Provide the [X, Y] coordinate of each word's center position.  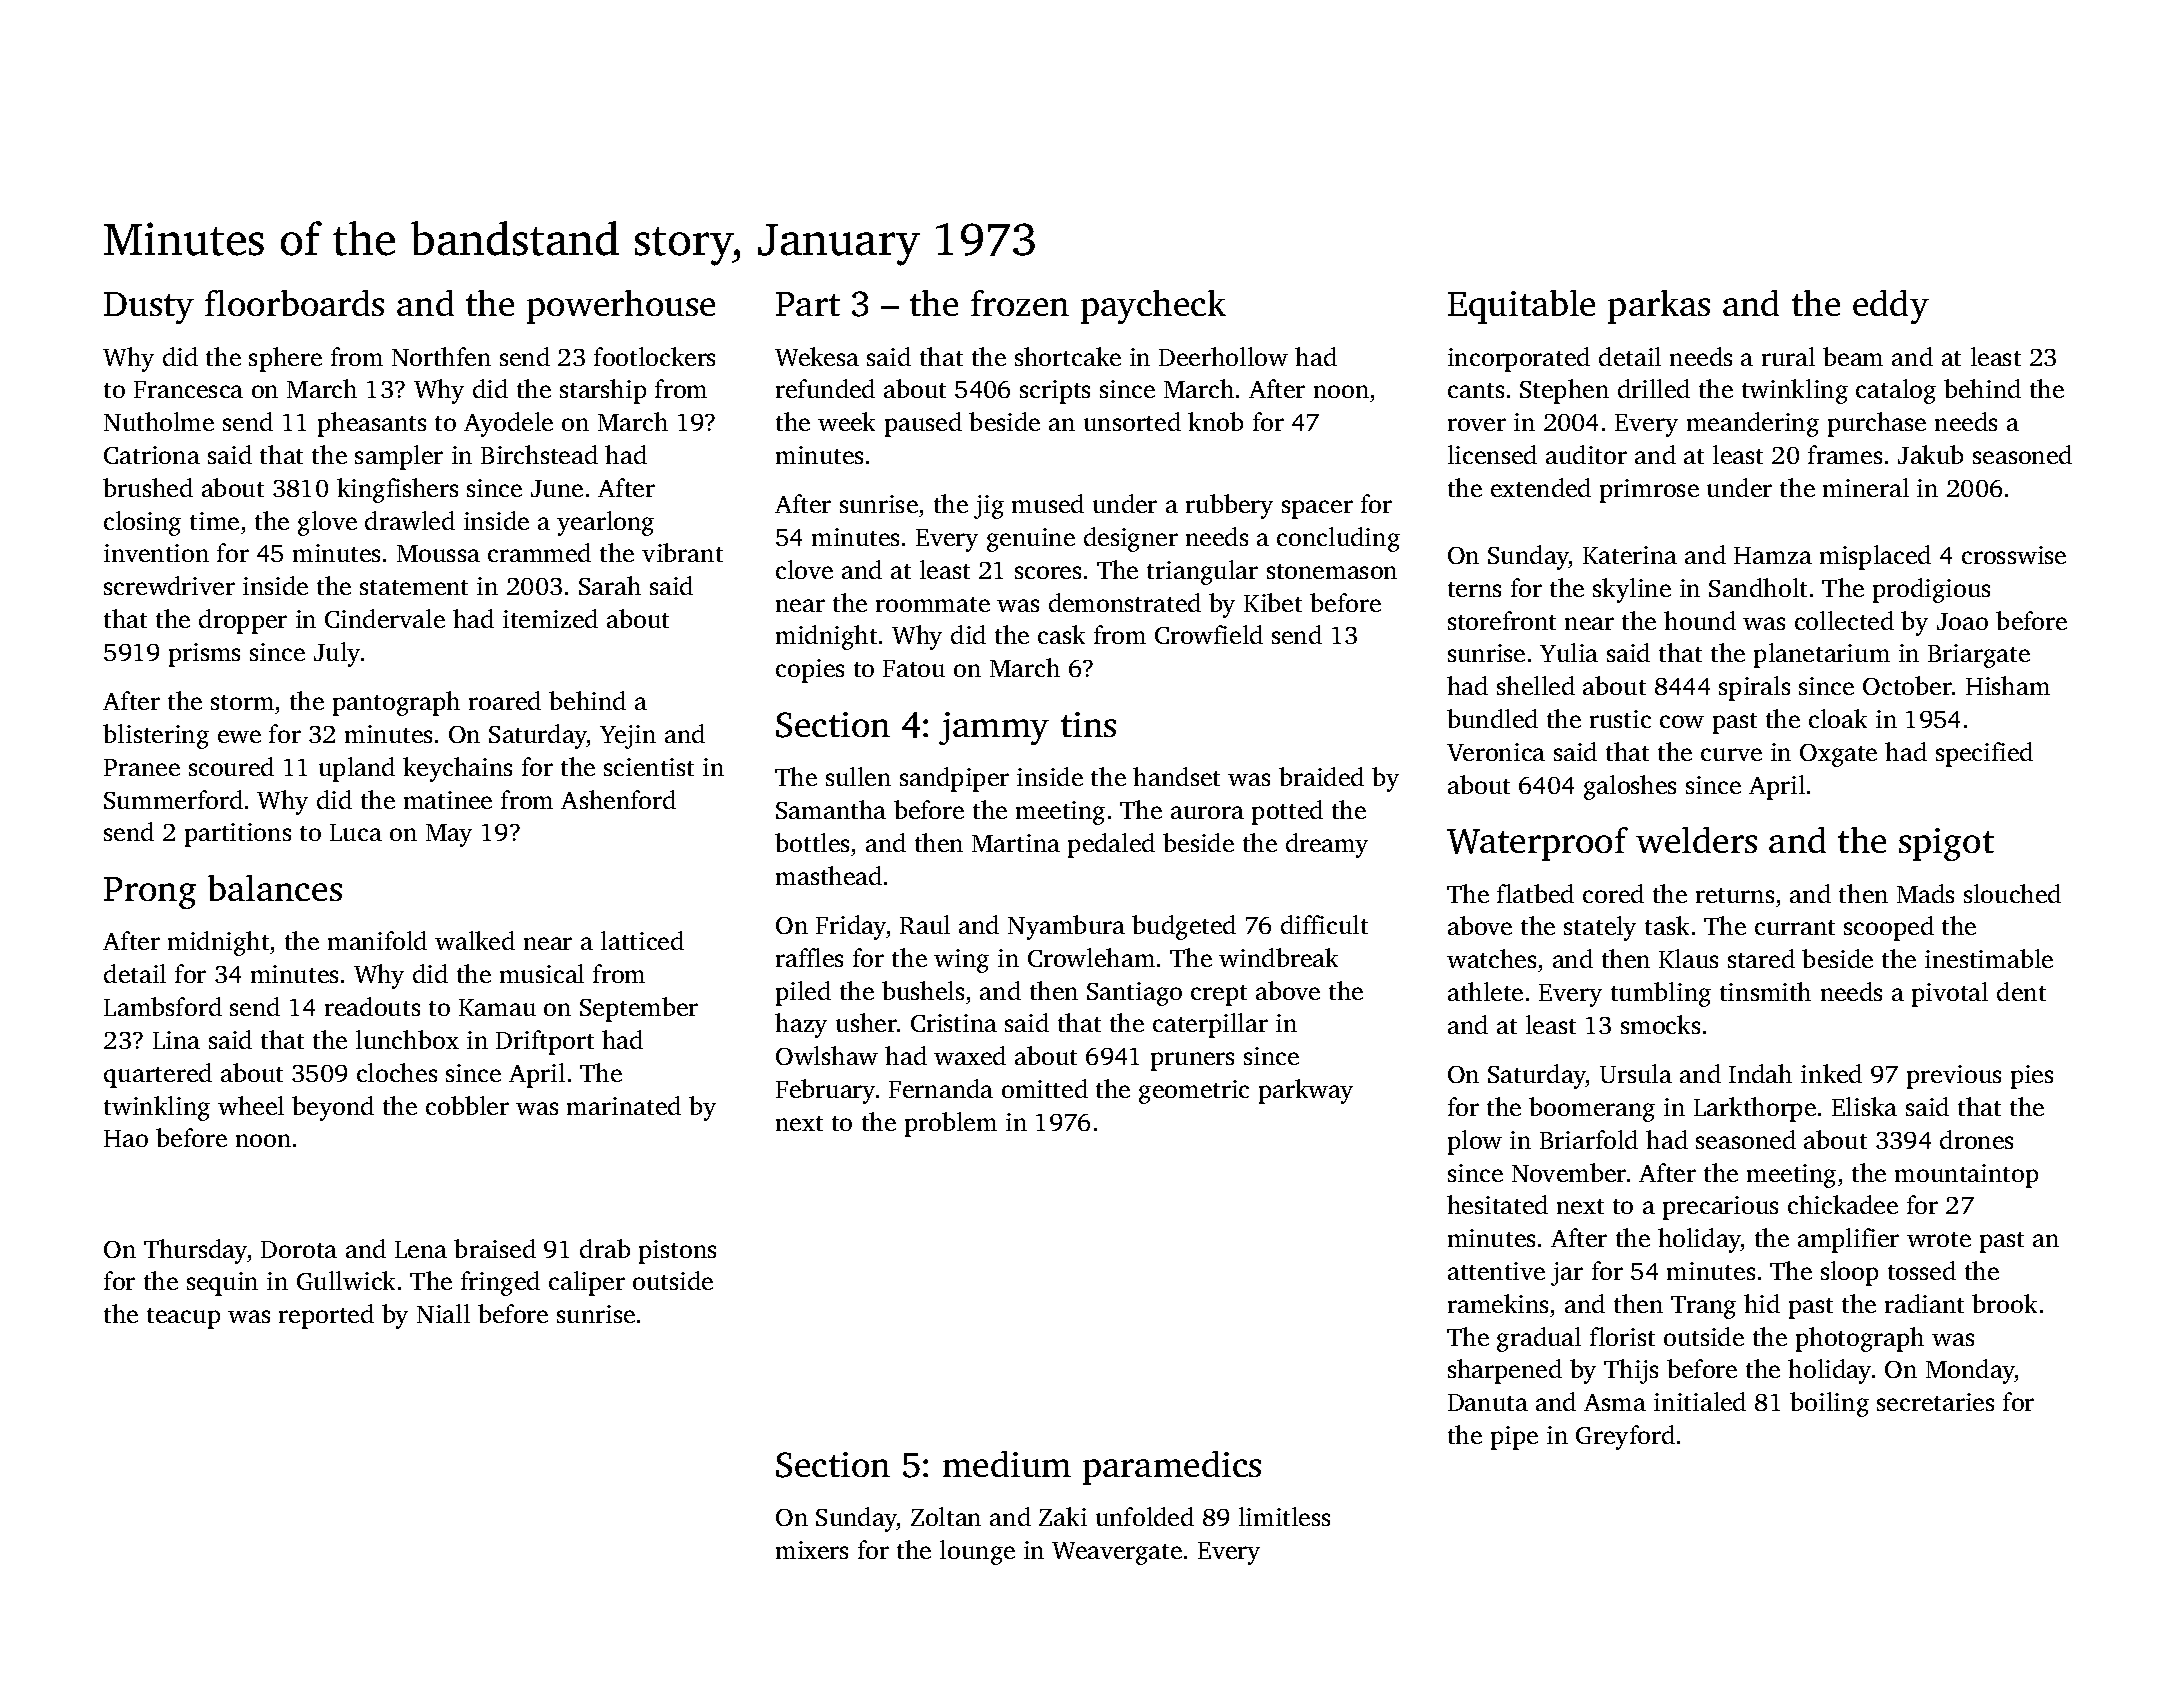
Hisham [2008, 685]
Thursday [196, 1251]
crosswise [2014, 555]
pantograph [396, 703]
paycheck [1153, 307]
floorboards [294, 303]
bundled [1492, 718]
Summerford [173, 799]
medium [1007, 1464]
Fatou [914, 668]
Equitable [1521, 307]
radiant [1924, 1303]
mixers [812, 1550]
